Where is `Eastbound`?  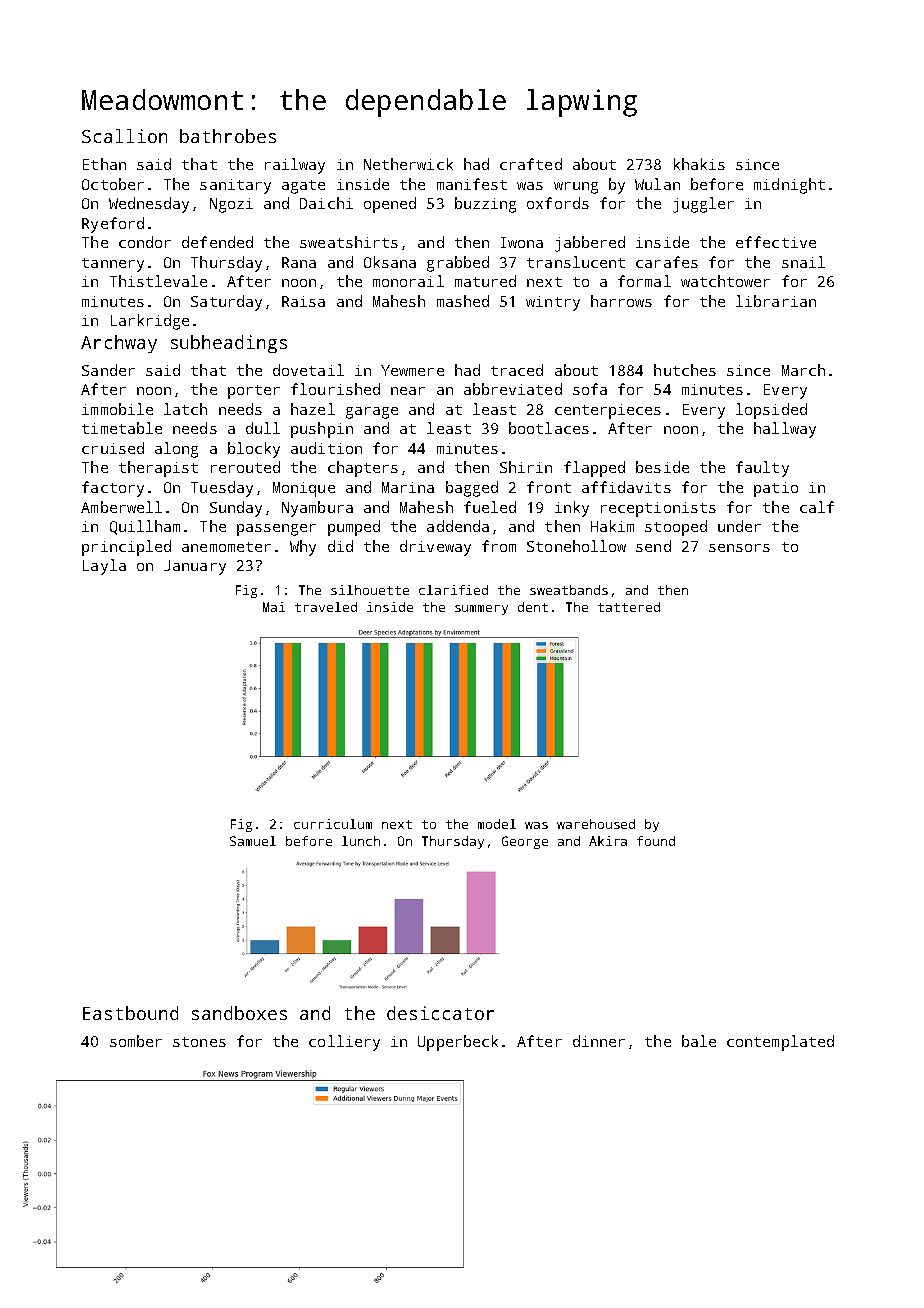 Eastbound is located at coordinates (130, 1013).
